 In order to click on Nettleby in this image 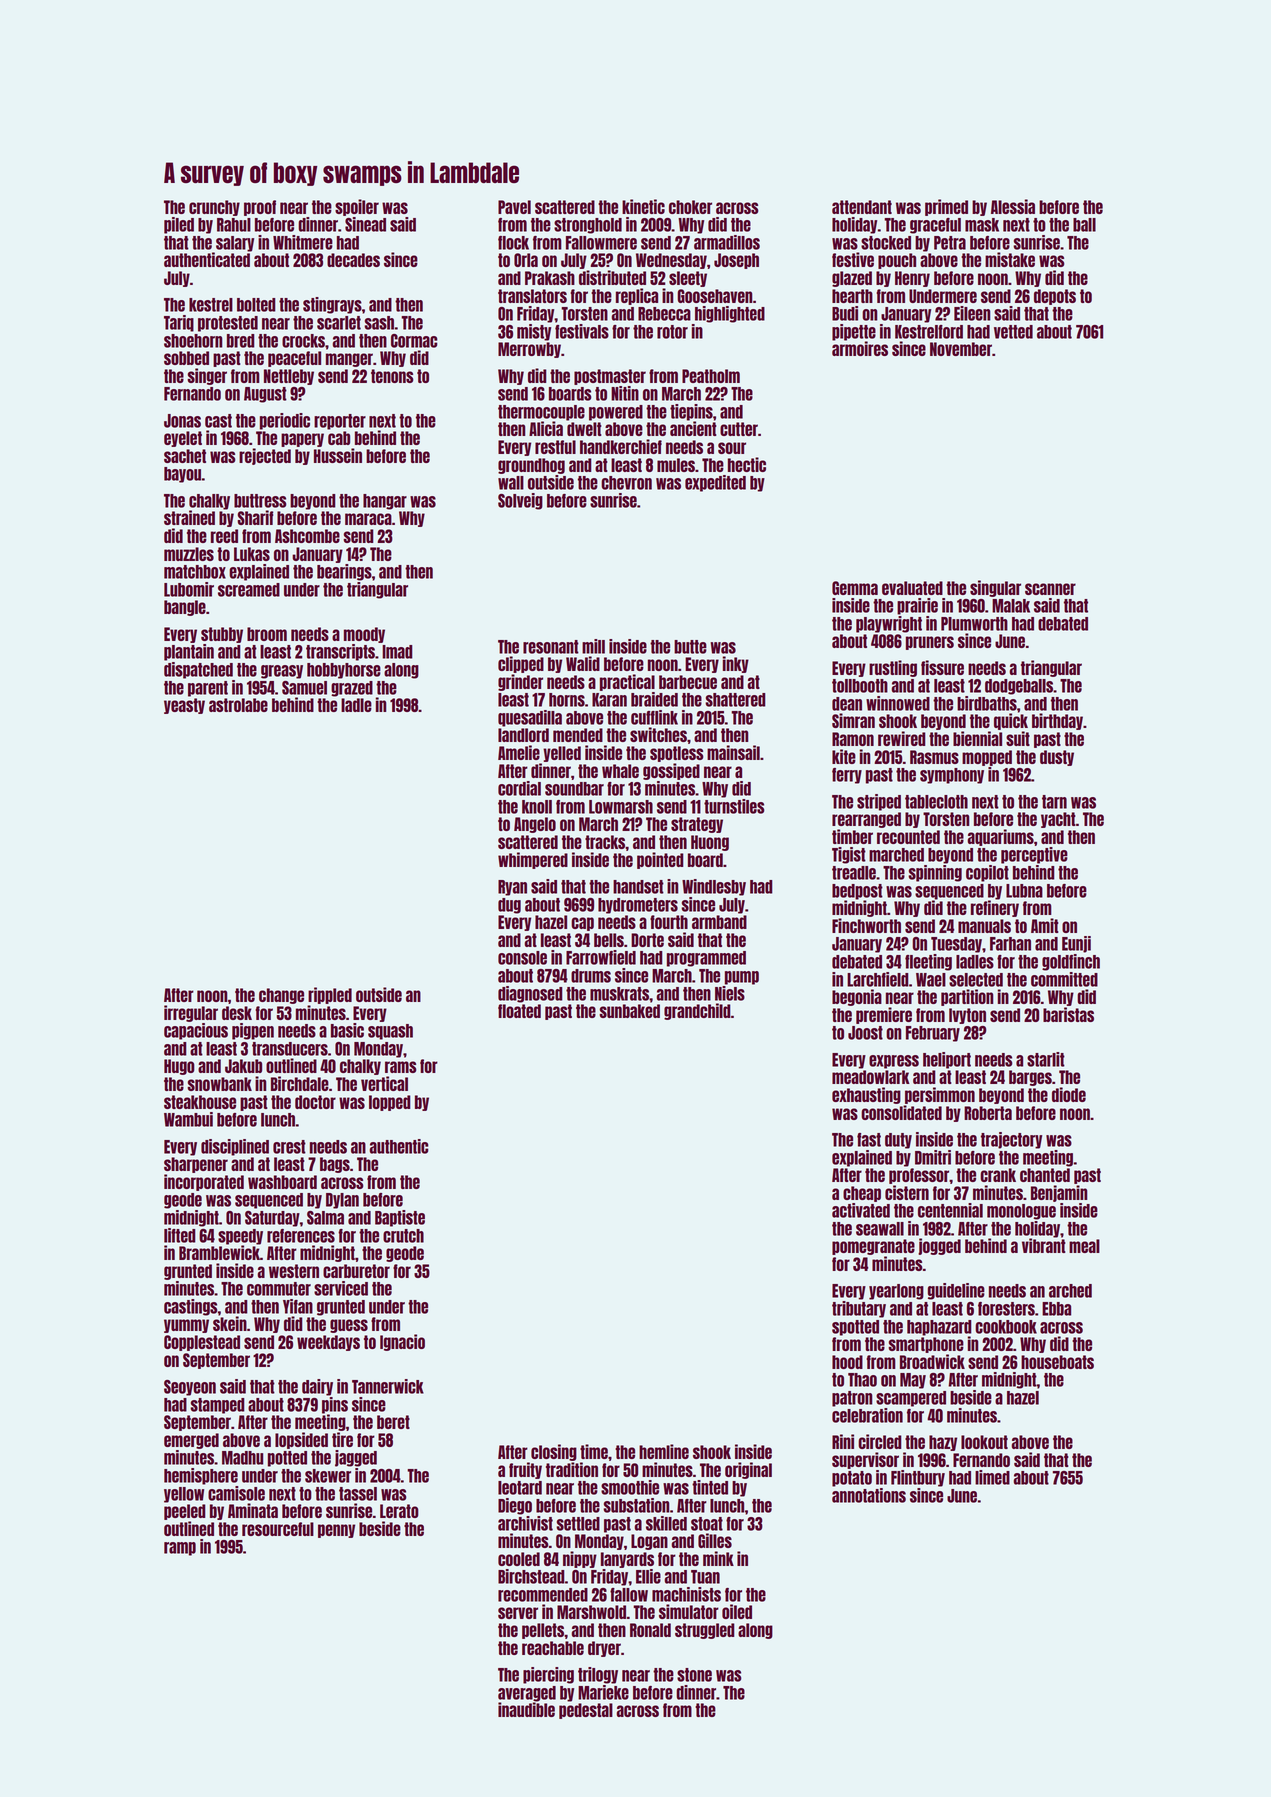, I will do `click(289, 377)`.
